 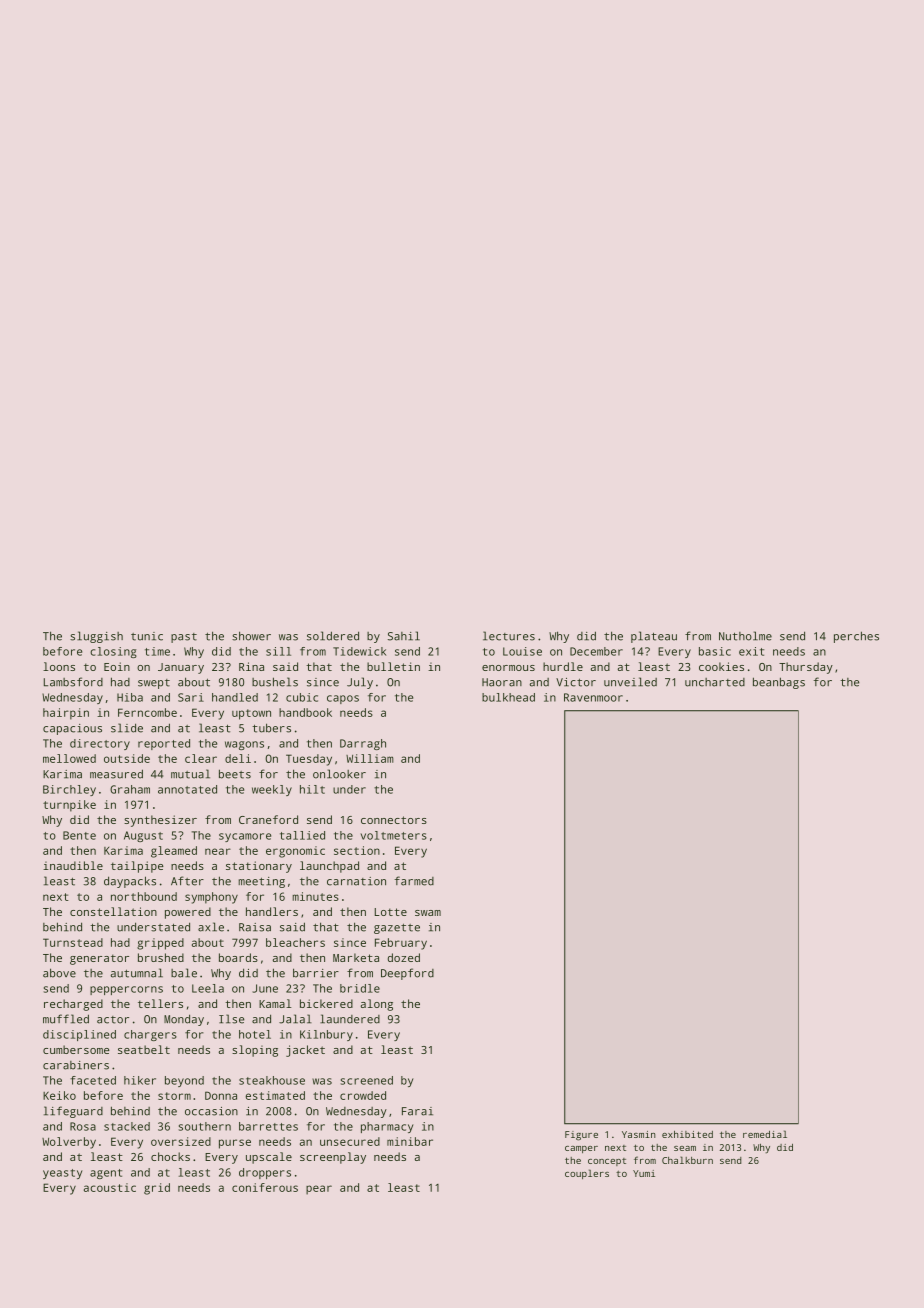 What do you see at coordinates (715, 682) in the page?
I see `uncharted` at bounding box center [715, 682].
